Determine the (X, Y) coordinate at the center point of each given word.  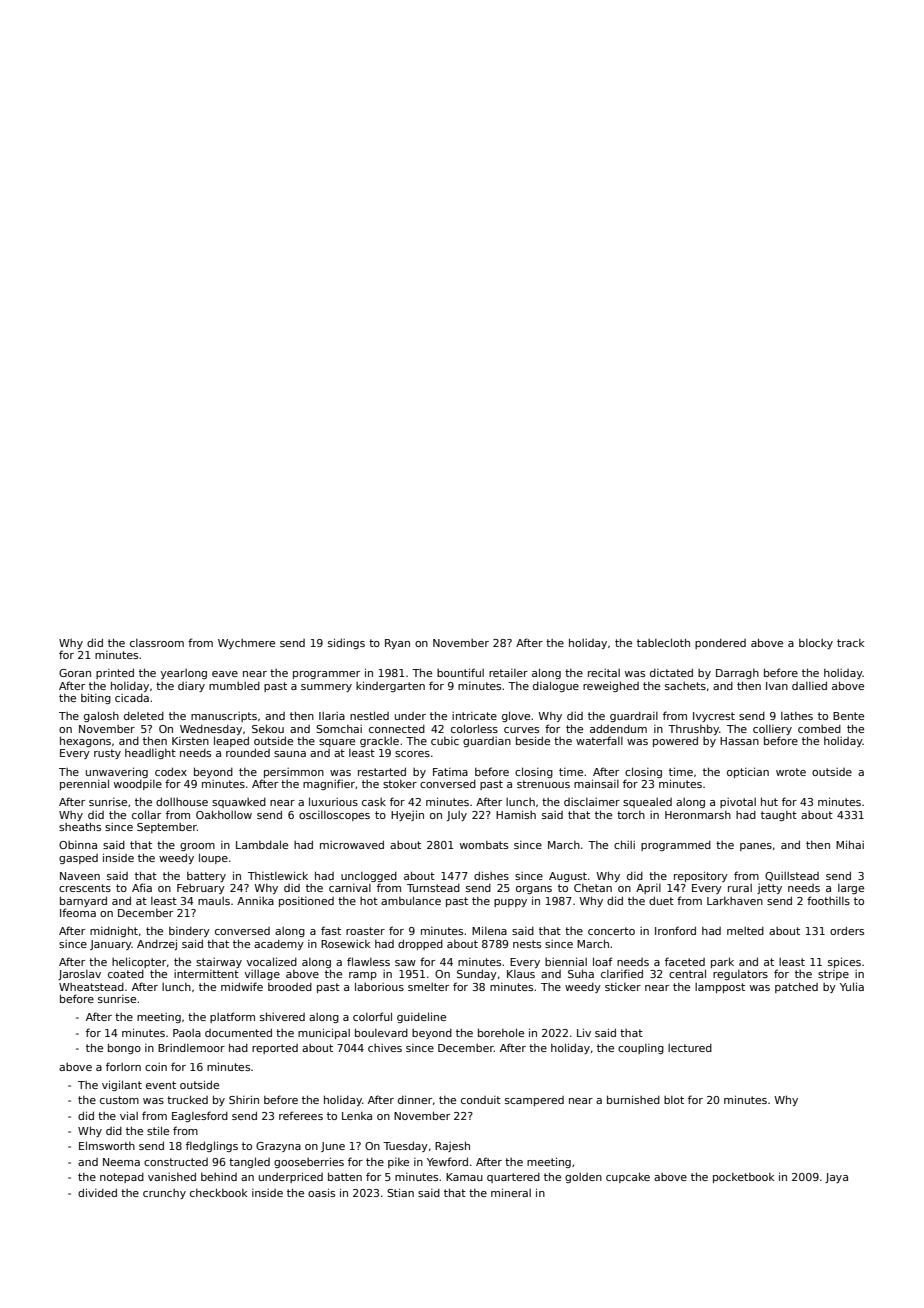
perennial (84, 784)
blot (674, 1100)
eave (225, 674)
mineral (511, 1192)
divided (97, 1192)
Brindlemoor (191, 1048)
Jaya (836, 1178)
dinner (415, 1099)
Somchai (339, 729)
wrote (791, 772)
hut (769, 801)
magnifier (329, 784)
